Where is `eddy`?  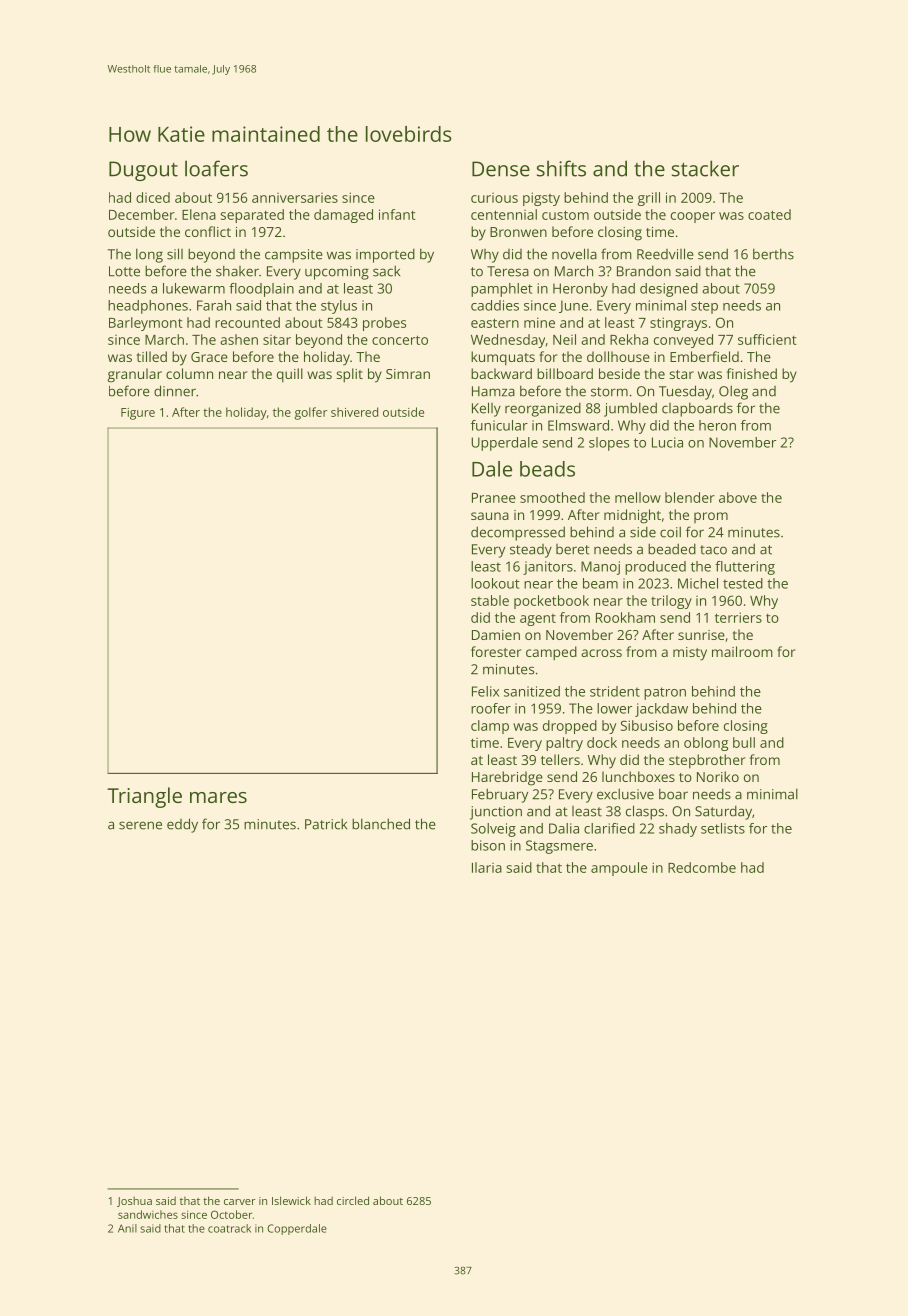 eddy is located at coordinates (182, 825).
